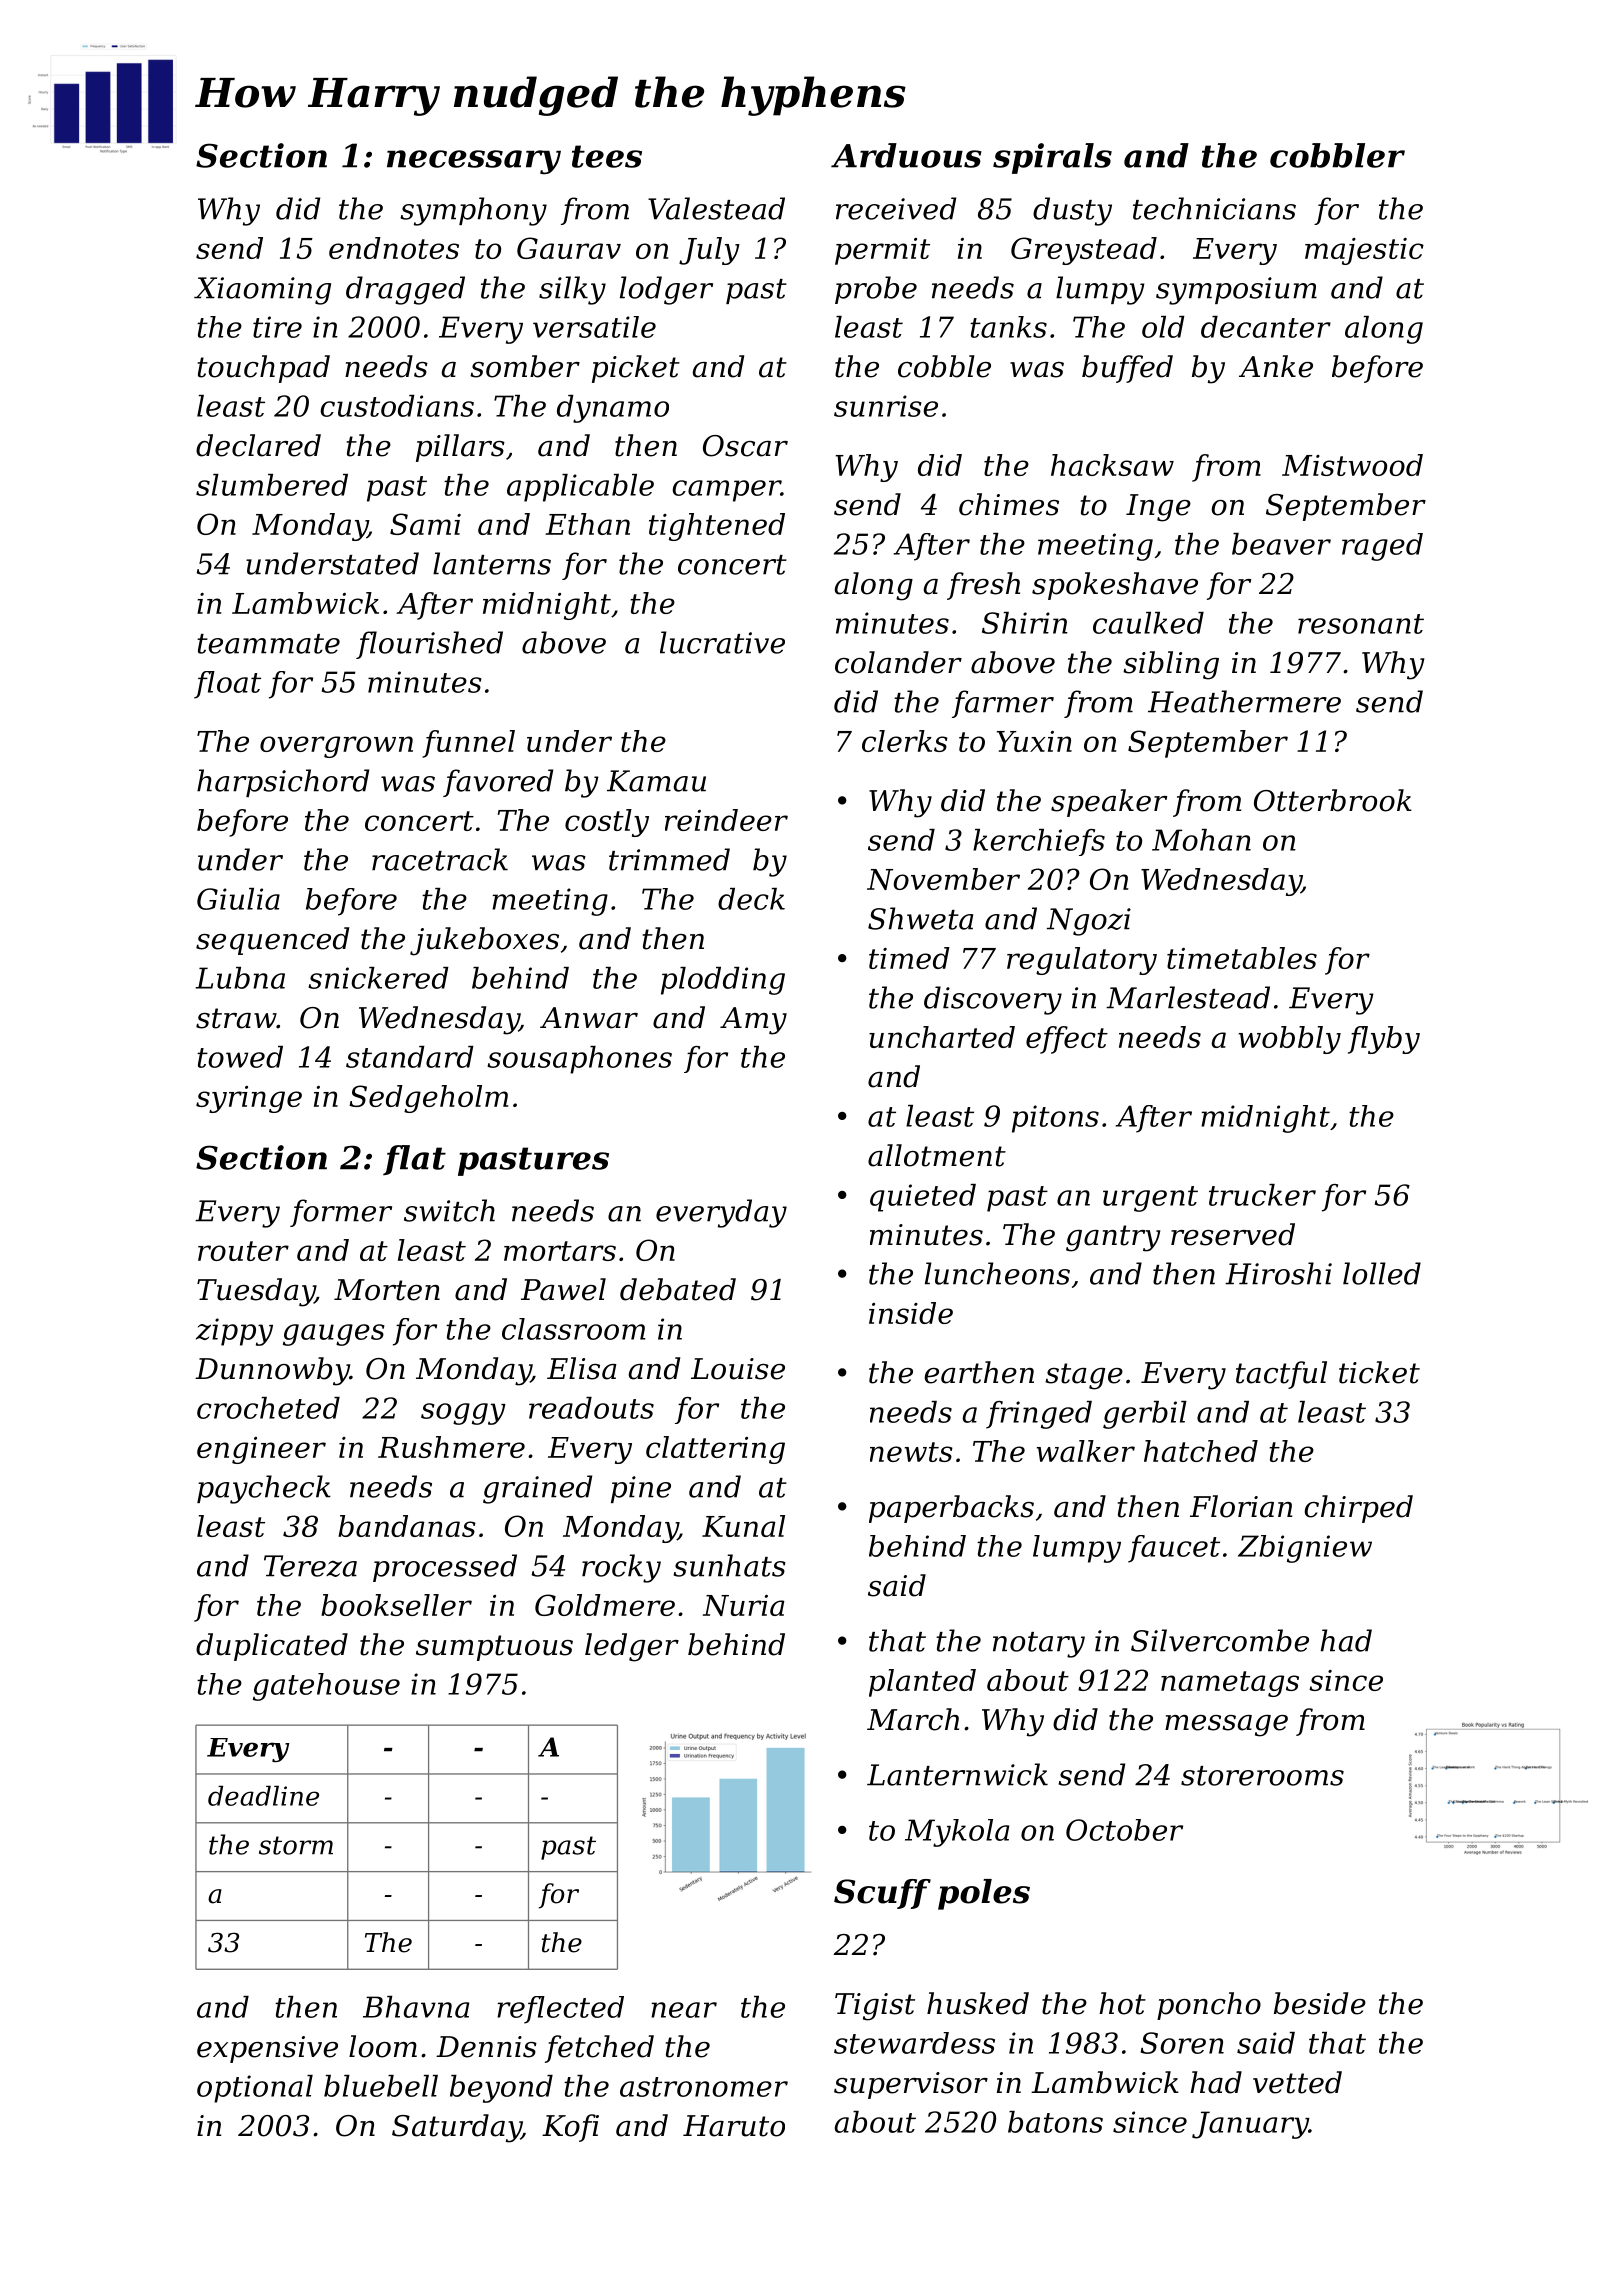 The width and height of the page is (1620, 2292). I want to click on decanter, so click(1266, 327).
